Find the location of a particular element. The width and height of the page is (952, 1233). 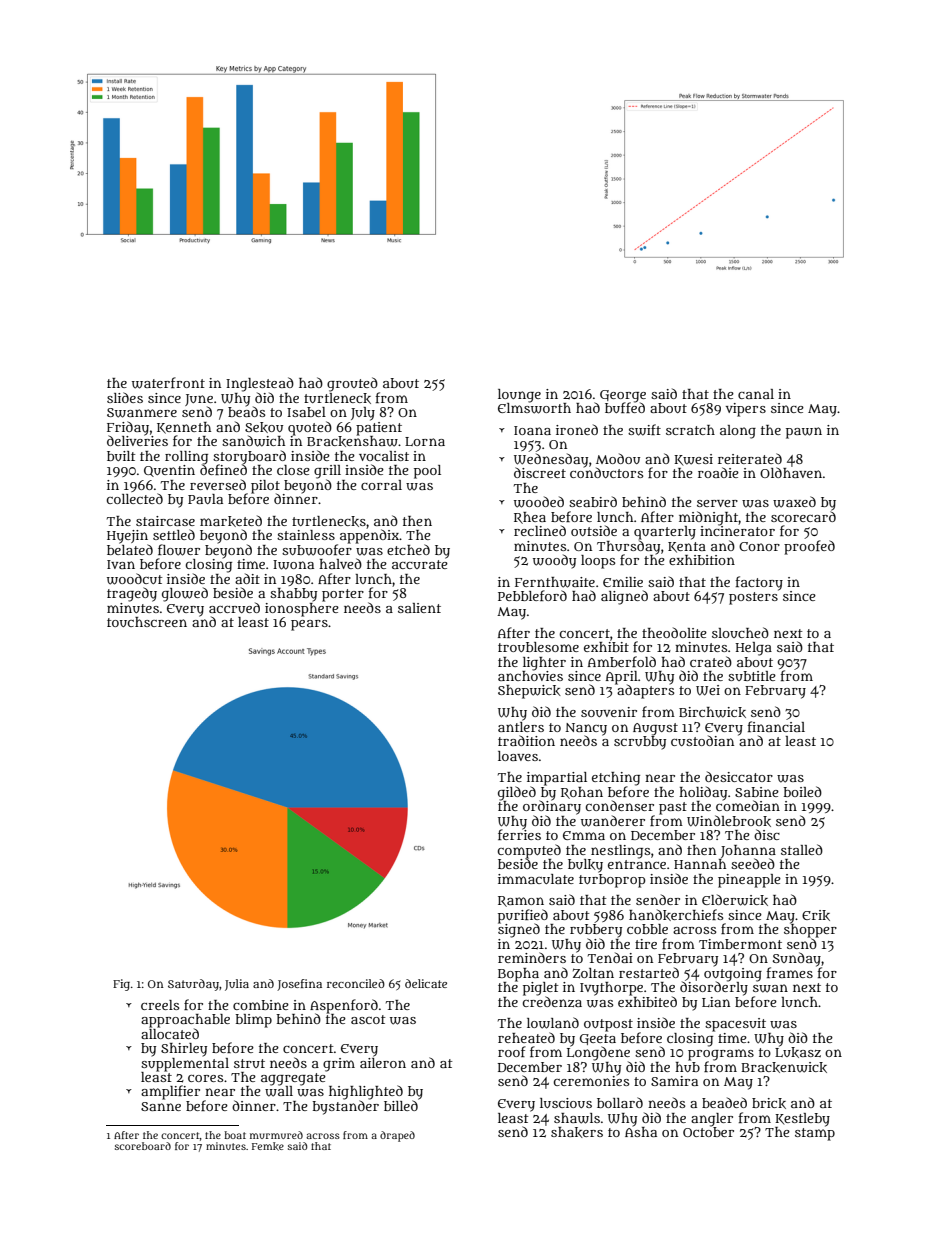

Femke is located at coordinates (268, 1146).
